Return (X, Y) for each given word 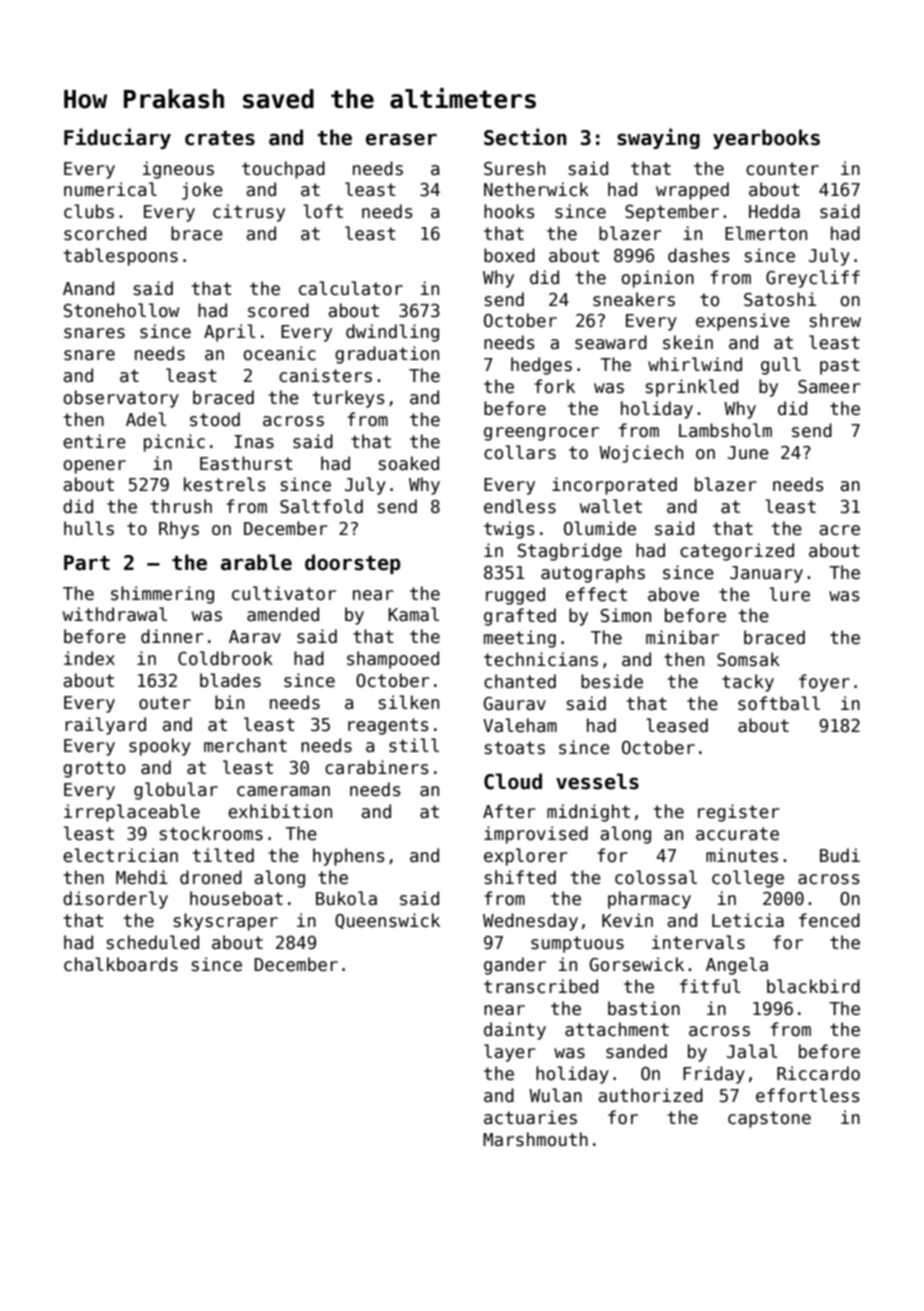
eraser (401, 139)
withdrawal (115, 614)
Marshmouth (535, 1139)
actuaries (530, 1117)
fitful (710, 986)
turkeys (349, 399)
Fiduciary (117, 138)
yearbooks (766, 139)
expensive (743, 322)
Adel (146, 419)
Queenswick (387, 921)
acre (839, 530)
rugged (515, 596)
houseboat (236, 898)
